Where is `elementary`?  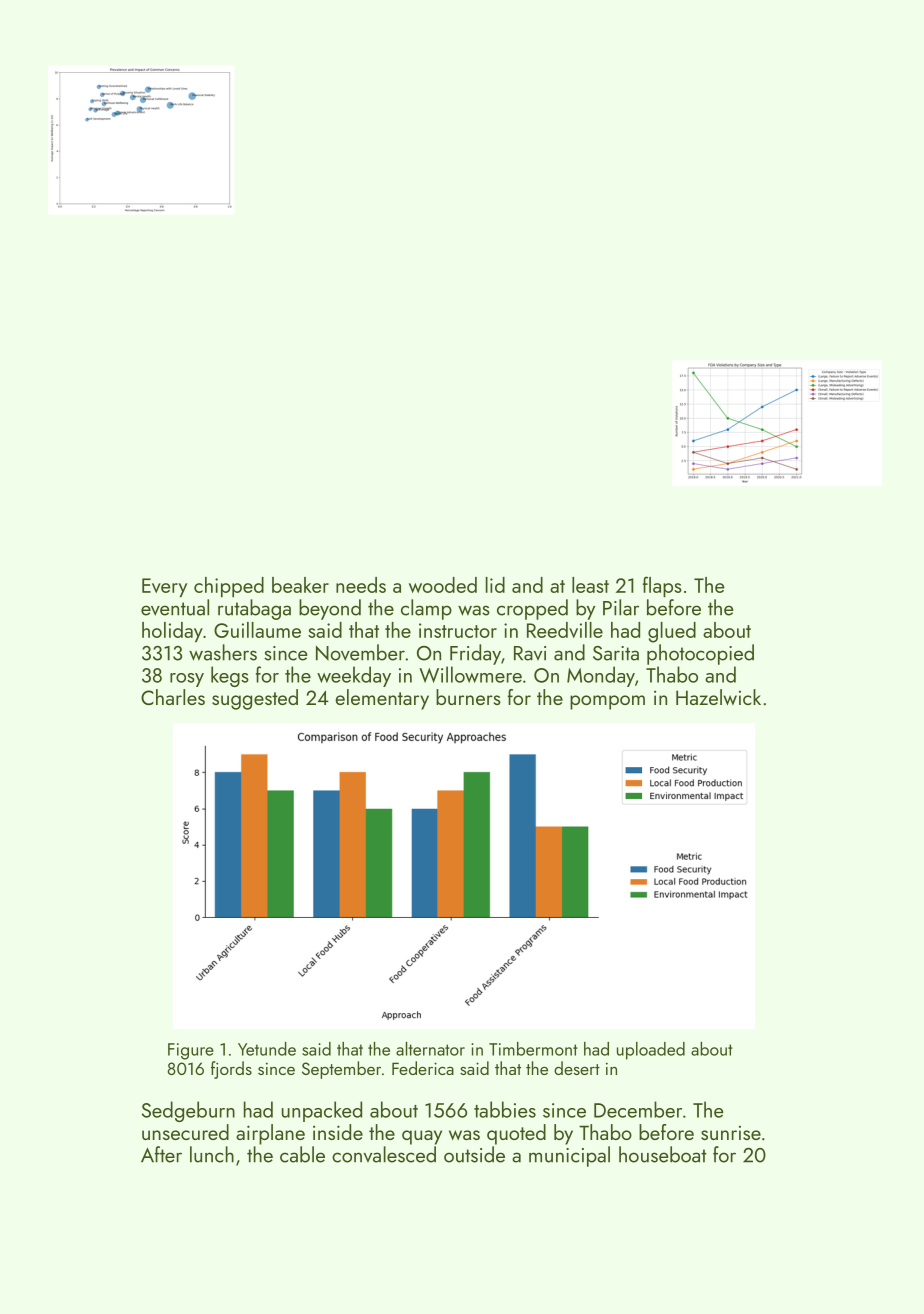 elementary is located at coordinates (382, 699).
